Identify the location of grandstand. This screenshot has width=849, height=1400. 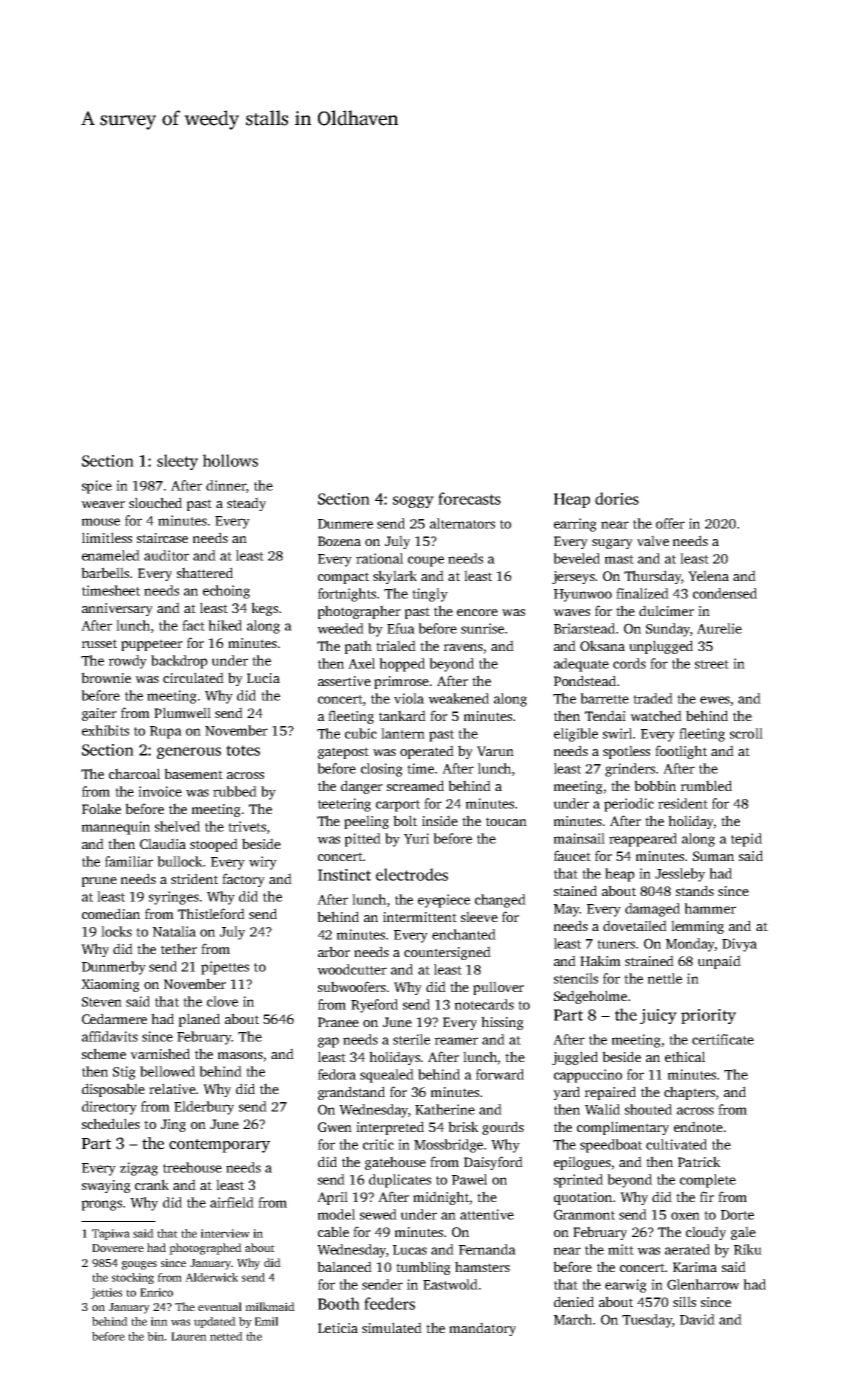
(351, 1093).
